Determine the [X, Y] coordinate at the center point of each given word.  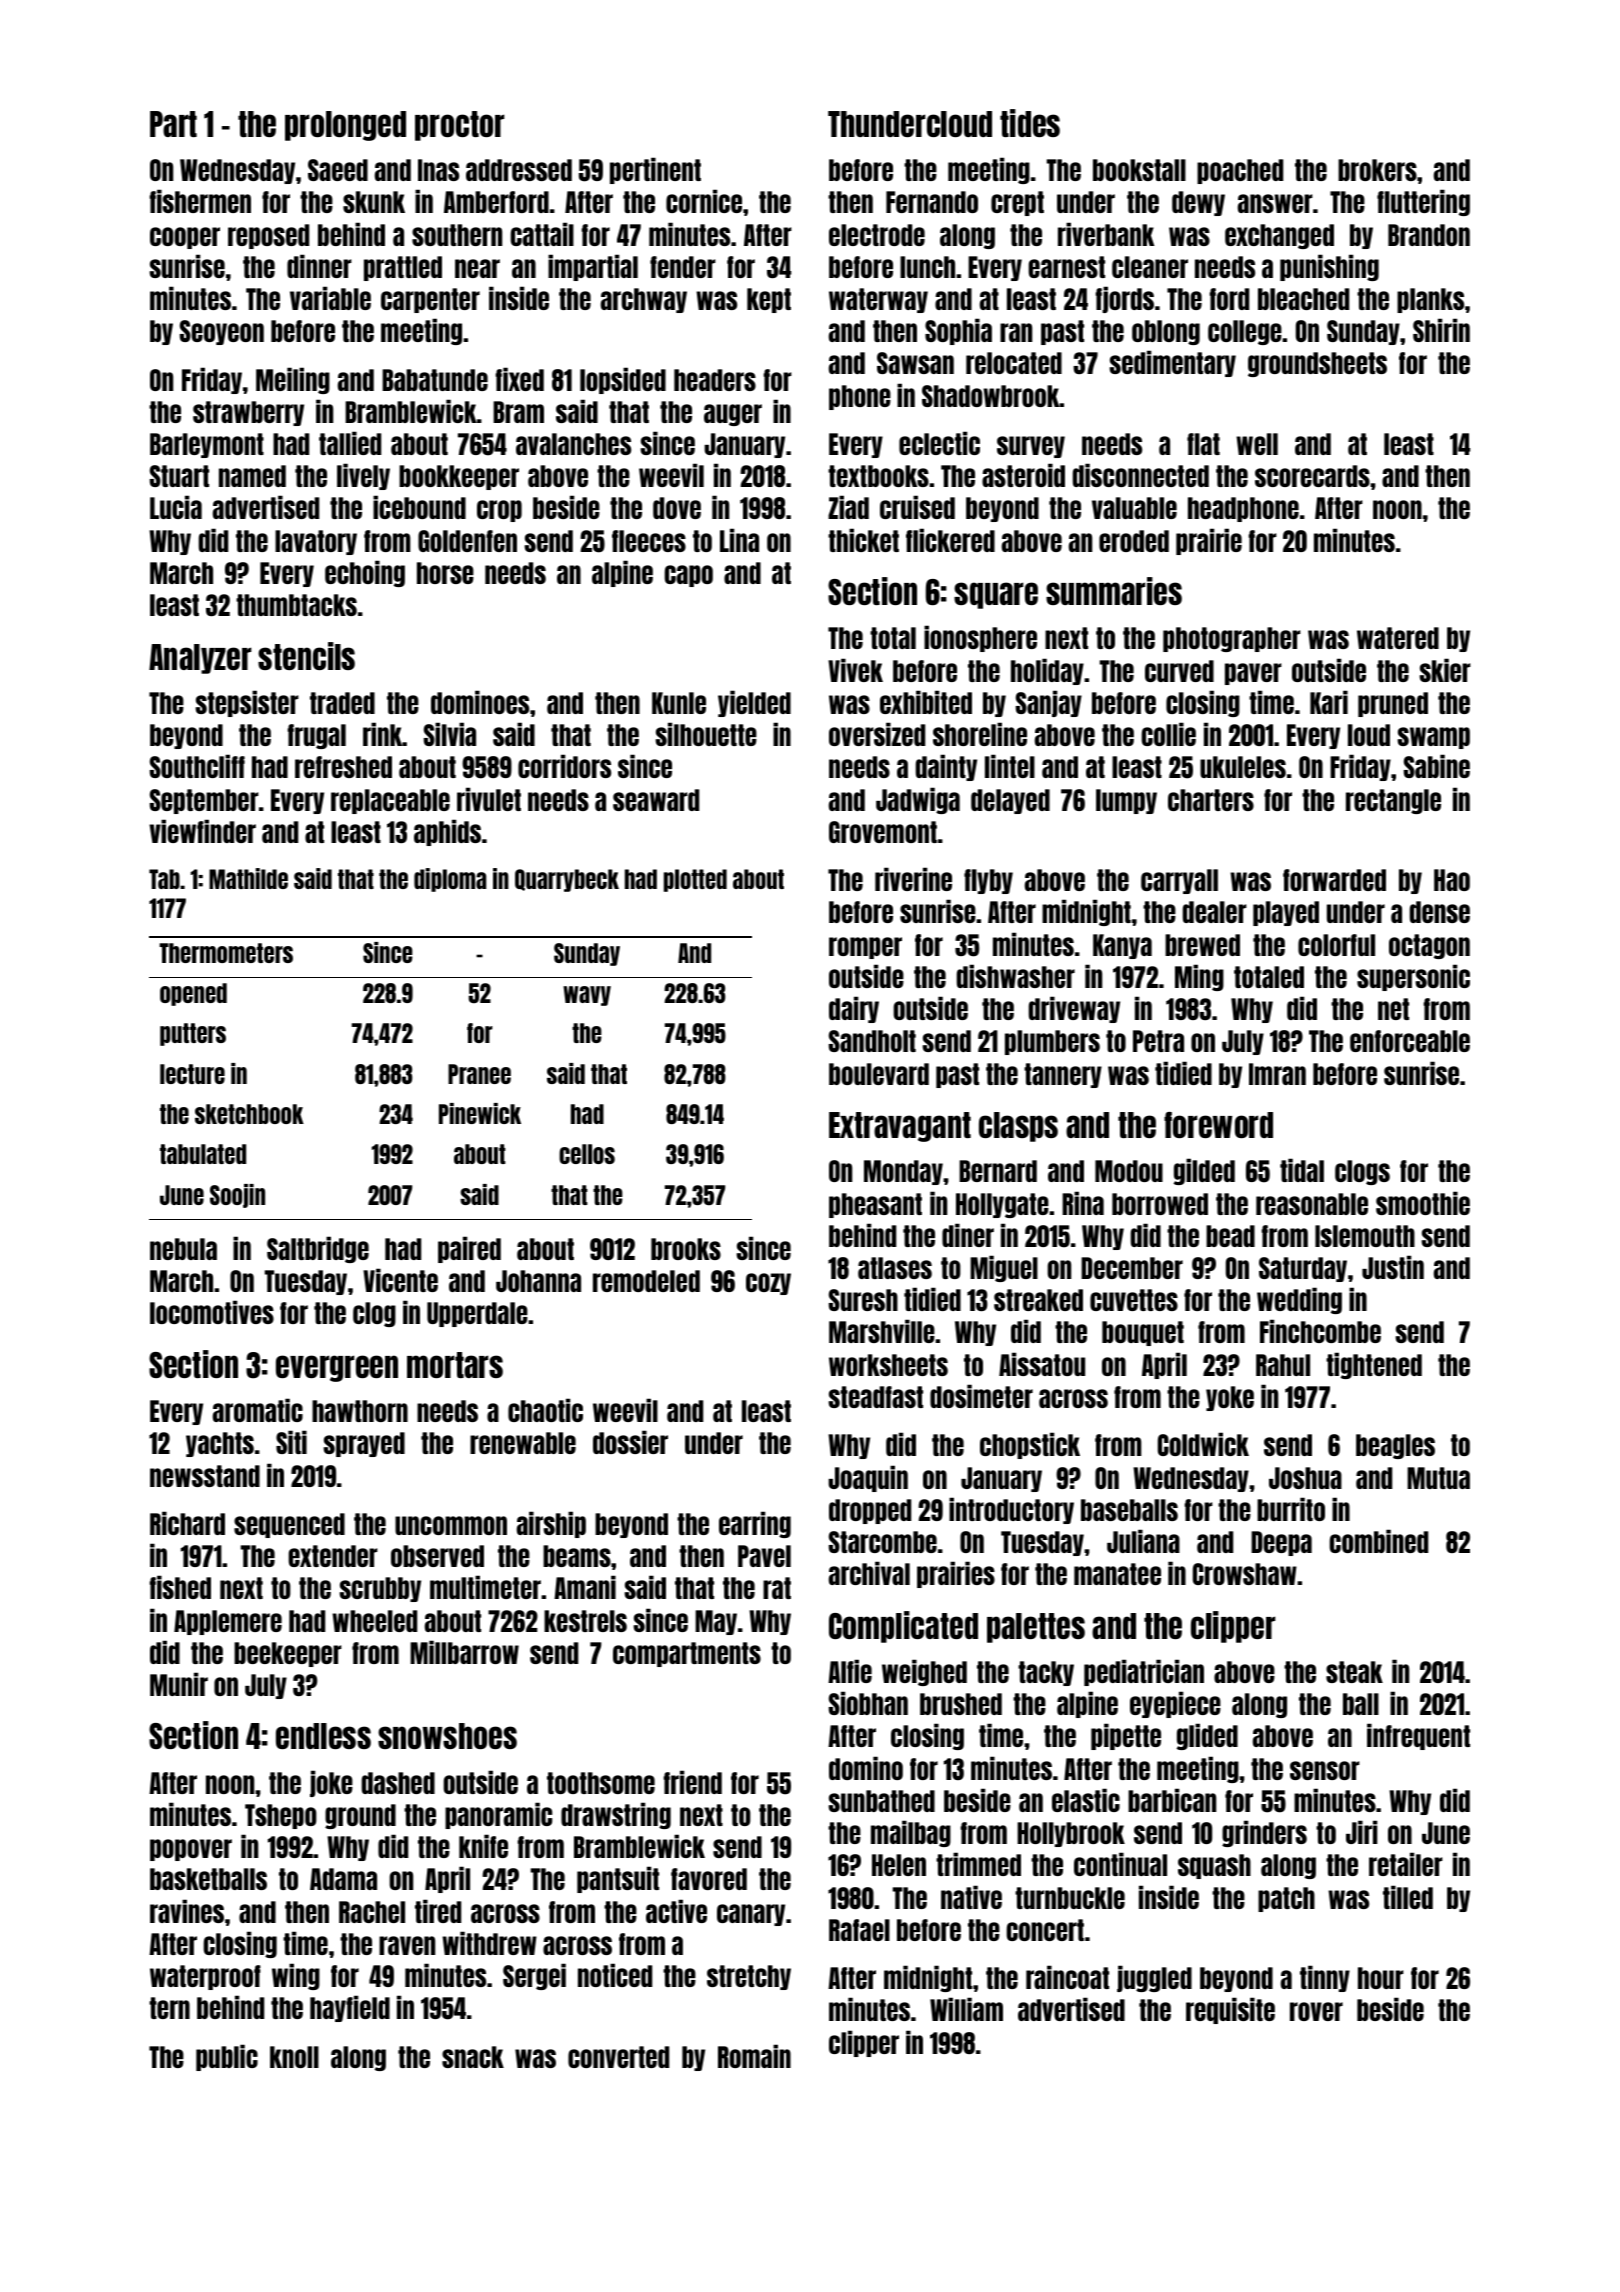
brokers [1377, 170]
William [966, 2009]
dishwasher [1015, 976]
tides [1030, 123]
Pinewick [480, 1113]
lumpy [1126, 801]
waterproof [205, 1977]
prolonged [345, 126]
